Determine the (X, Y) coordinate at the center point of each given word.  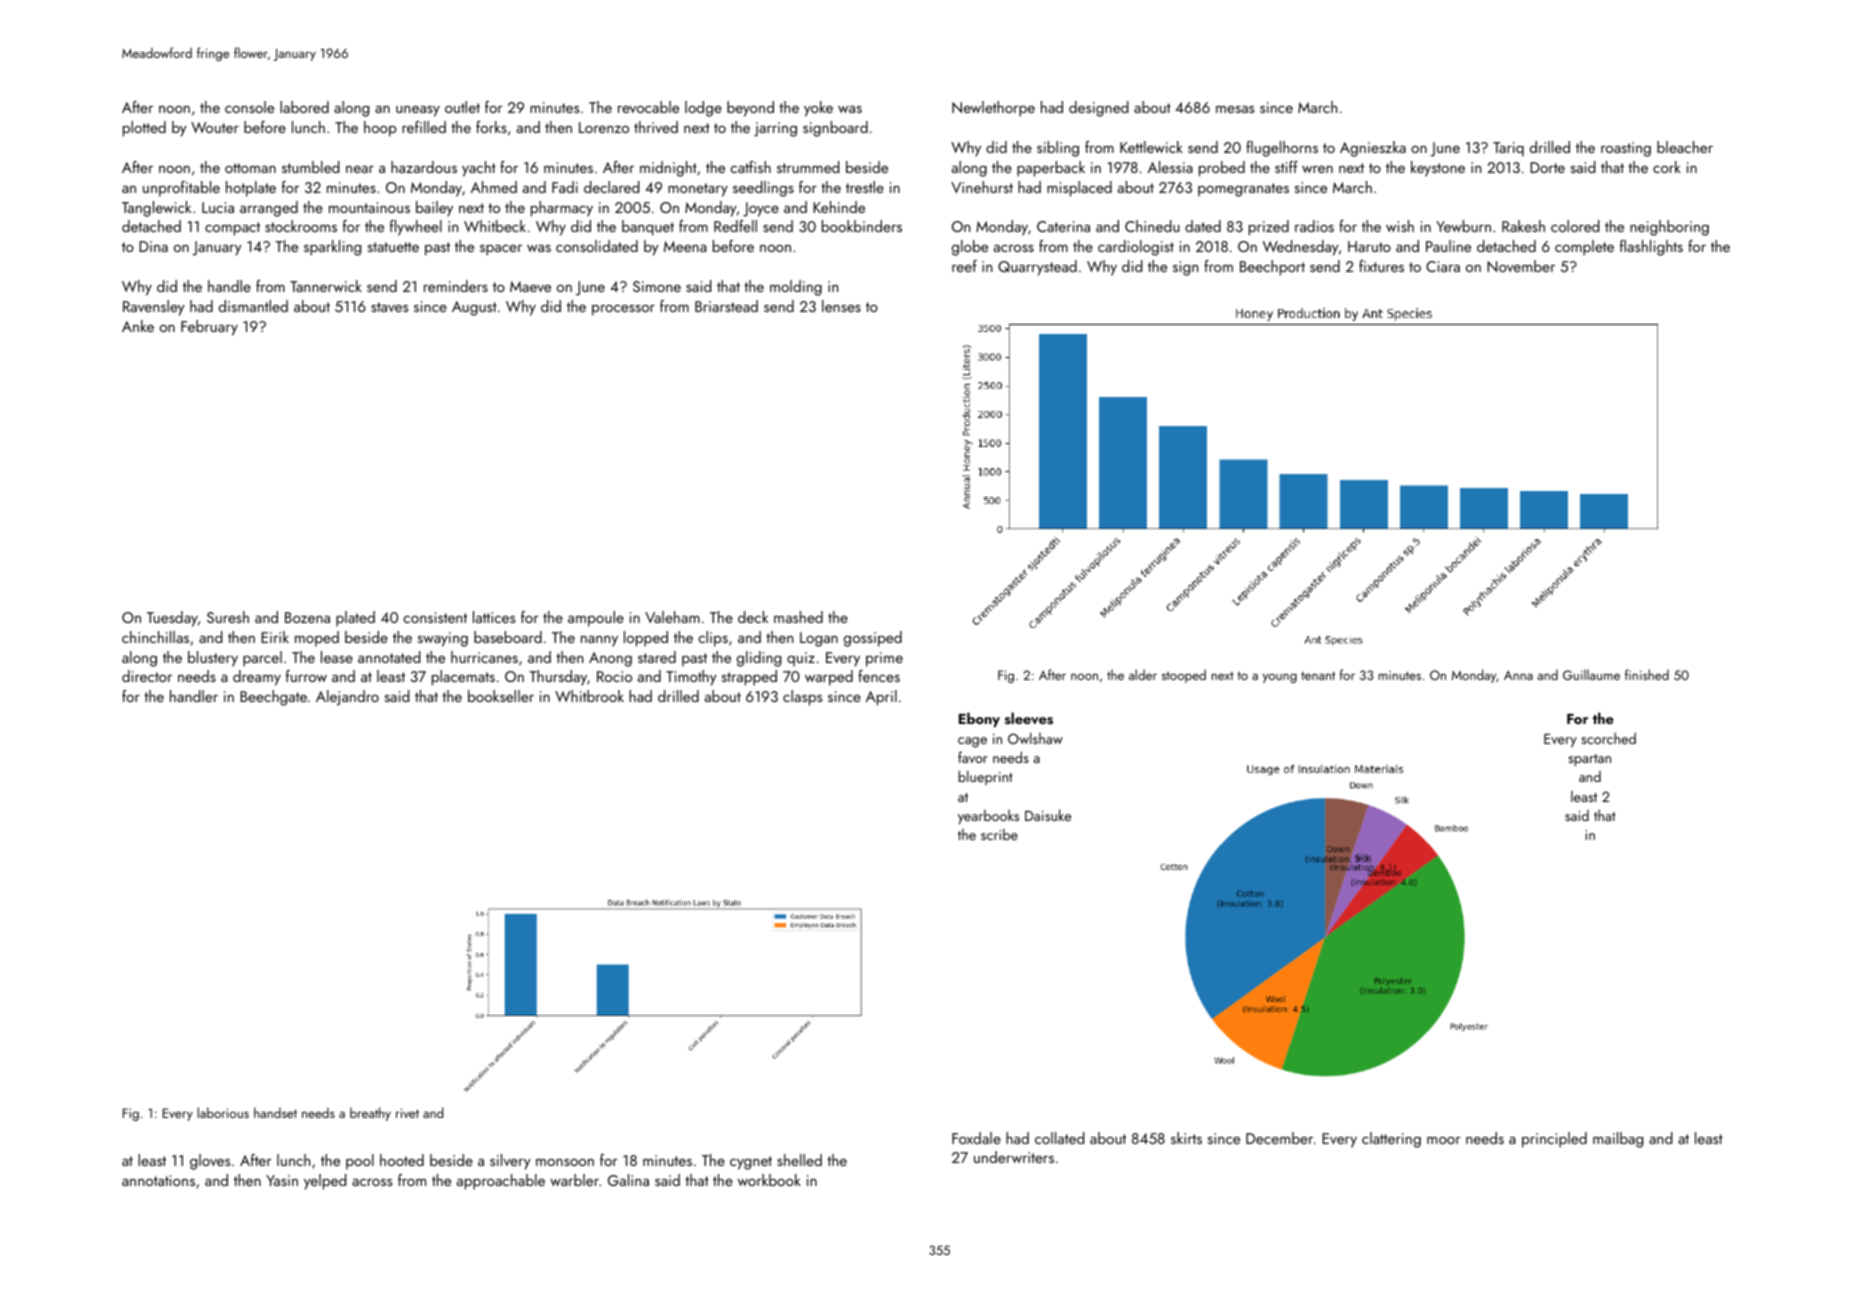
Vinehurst (982, 187)
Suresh (228, 617)
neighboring (1669, 228)
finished (1647, 674)
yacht (479, 169)
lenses (841, 306)
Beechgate (273, 698)
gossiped (873, 639)
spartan (1589, 760)
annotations (158, 1180)
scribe (999, 834)
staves (389, 307)
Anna (1518, 675)
